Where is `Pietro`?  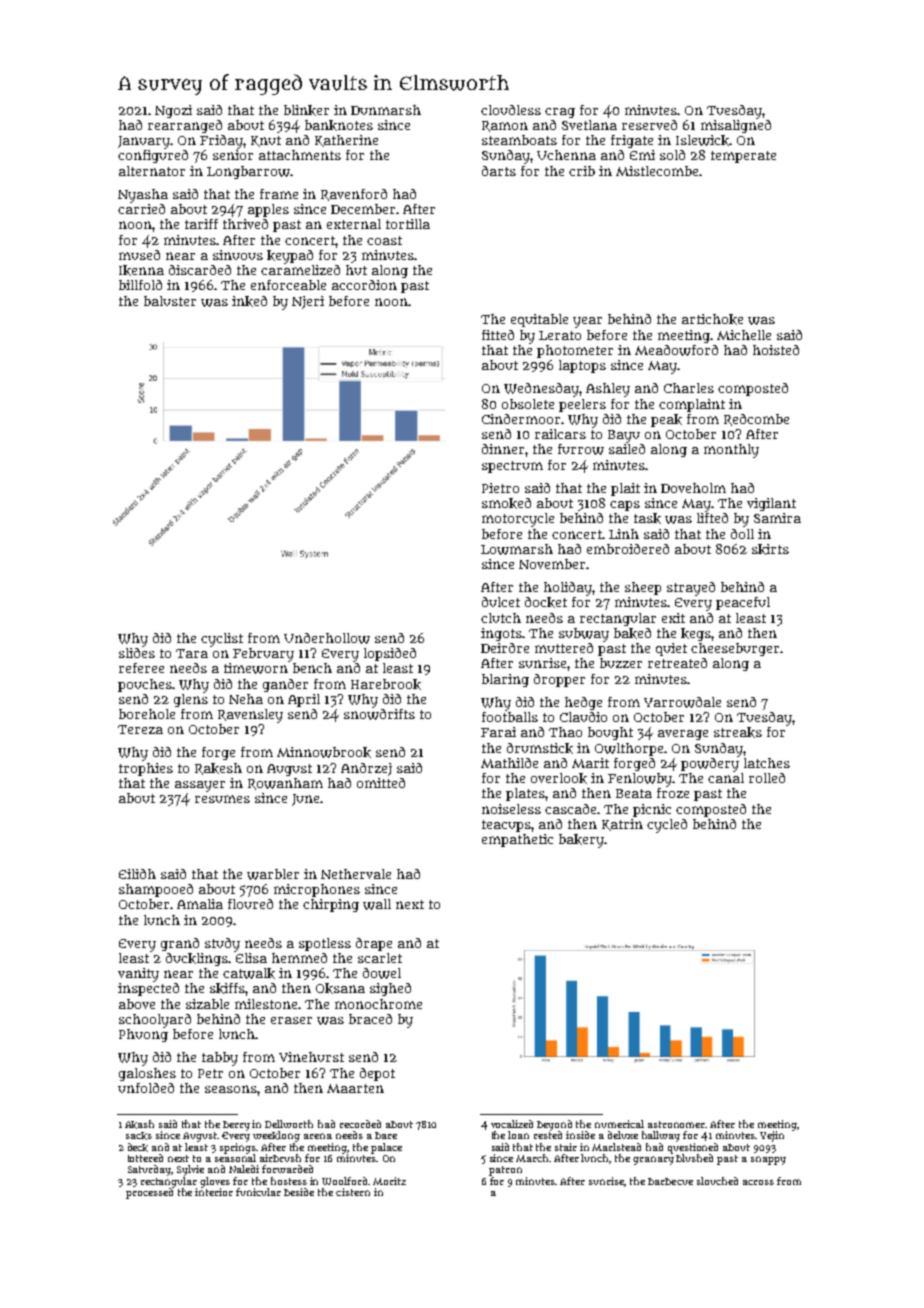 Pietro is located at coordinates (500, 488).
